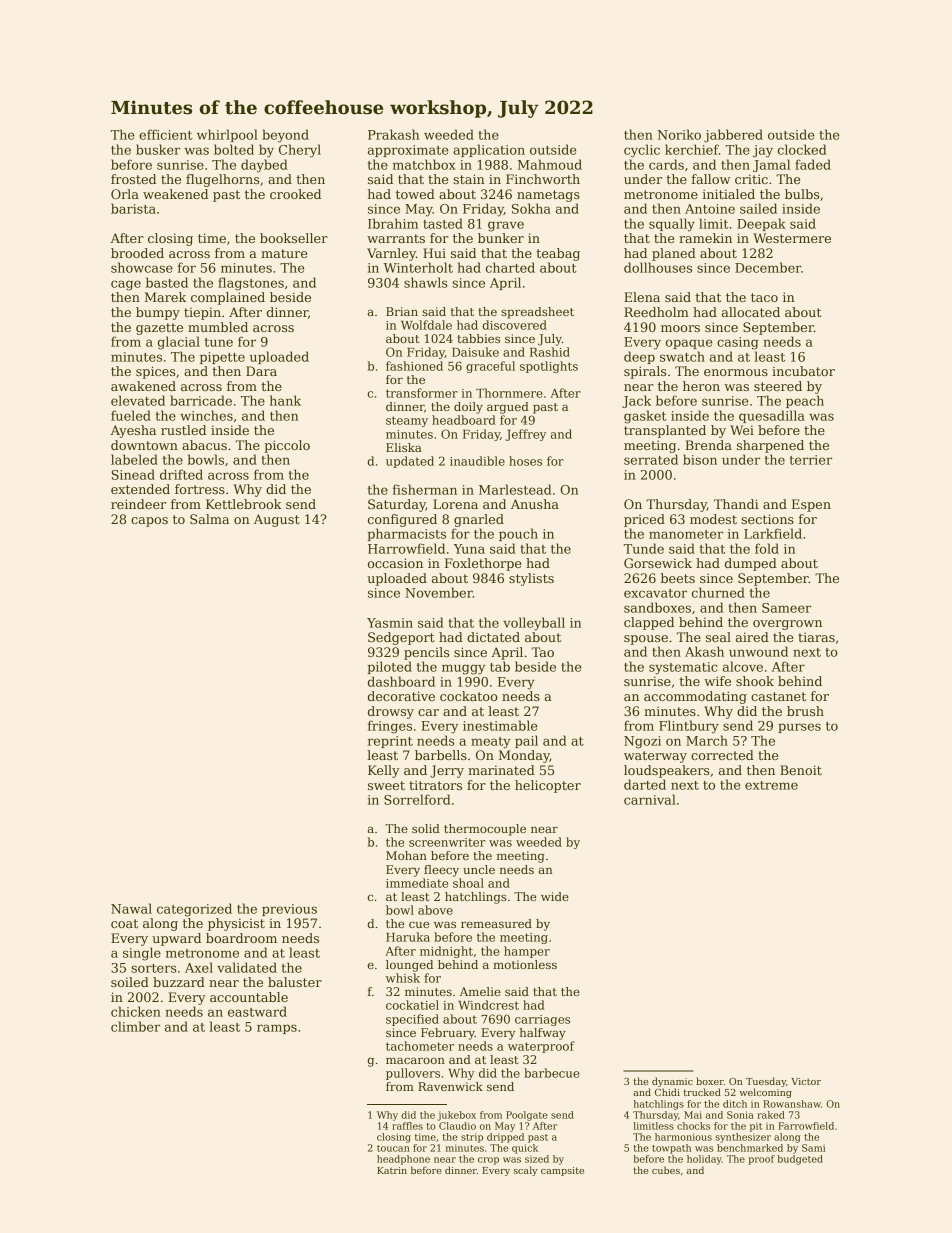  What do you see at coordinates (392, 1170) in the screenshot?
I see `Katrin` at bounding box center [392, 1170].
